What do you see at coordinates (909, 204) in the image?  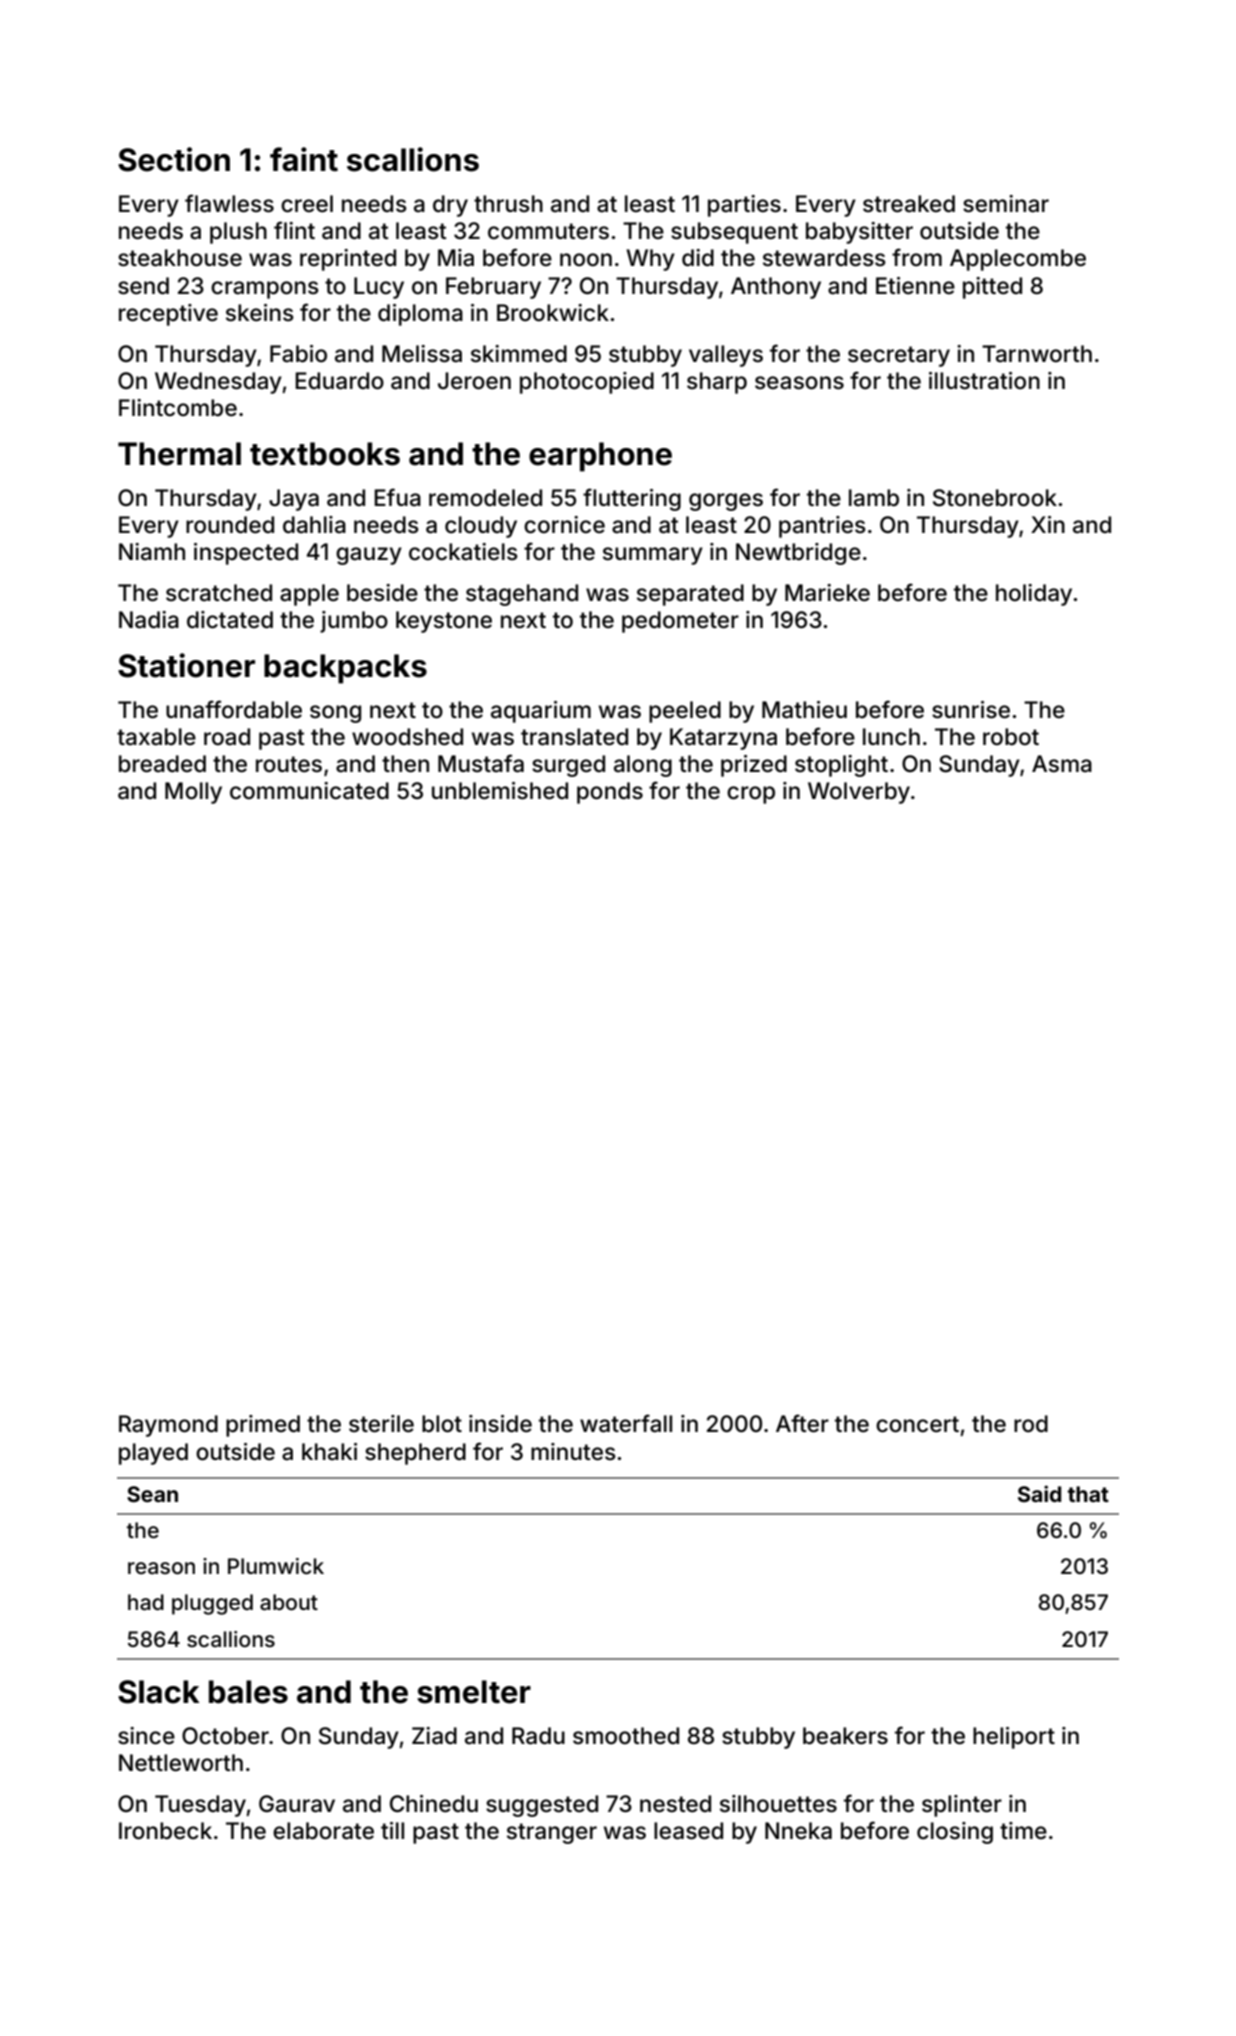 I see `streaked` at bounding box center [909, 204].
